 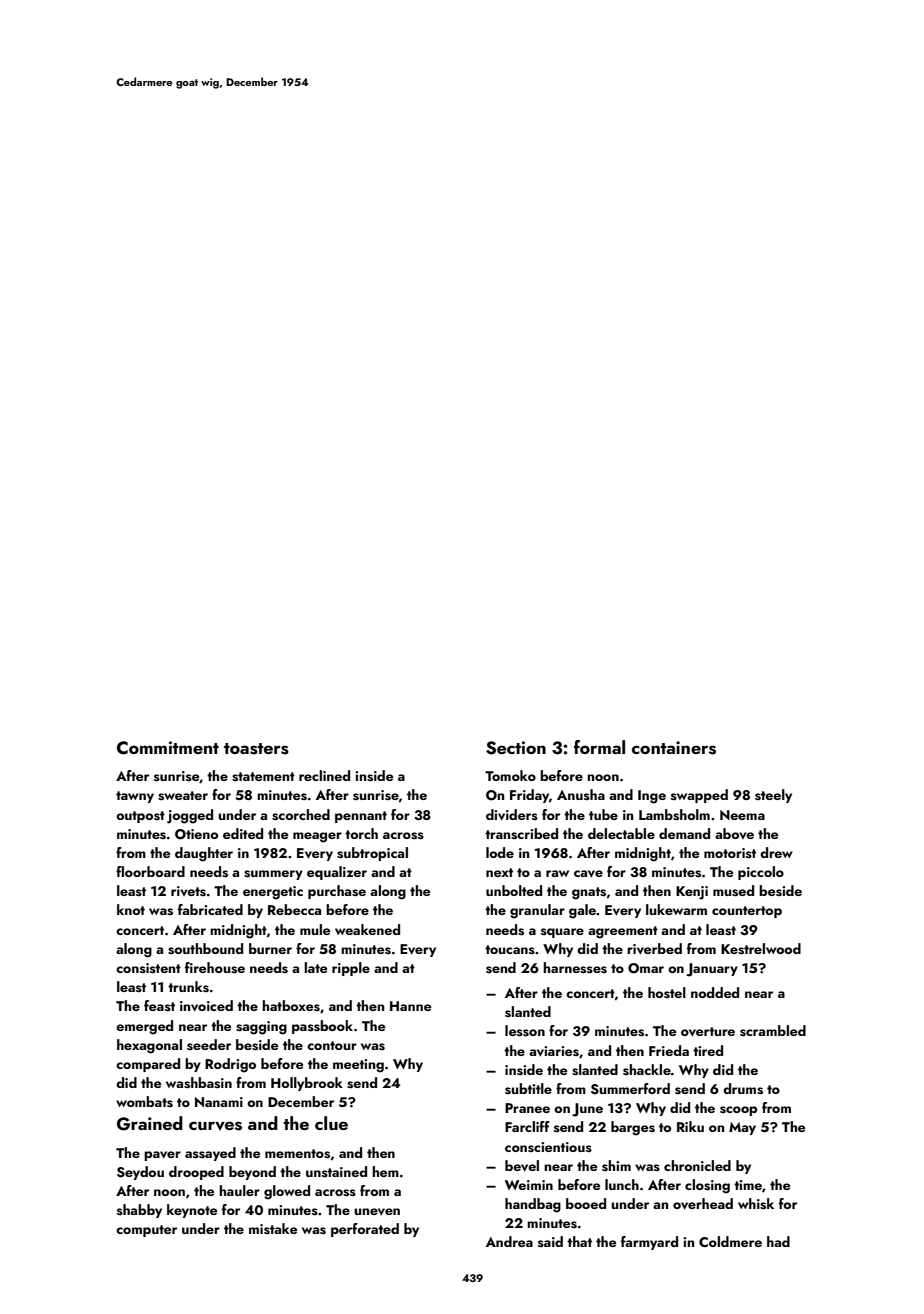 What do you see at coordinates (351, 969) in the screenshot?
I see `ripple` at bounding box center [351, 969].
